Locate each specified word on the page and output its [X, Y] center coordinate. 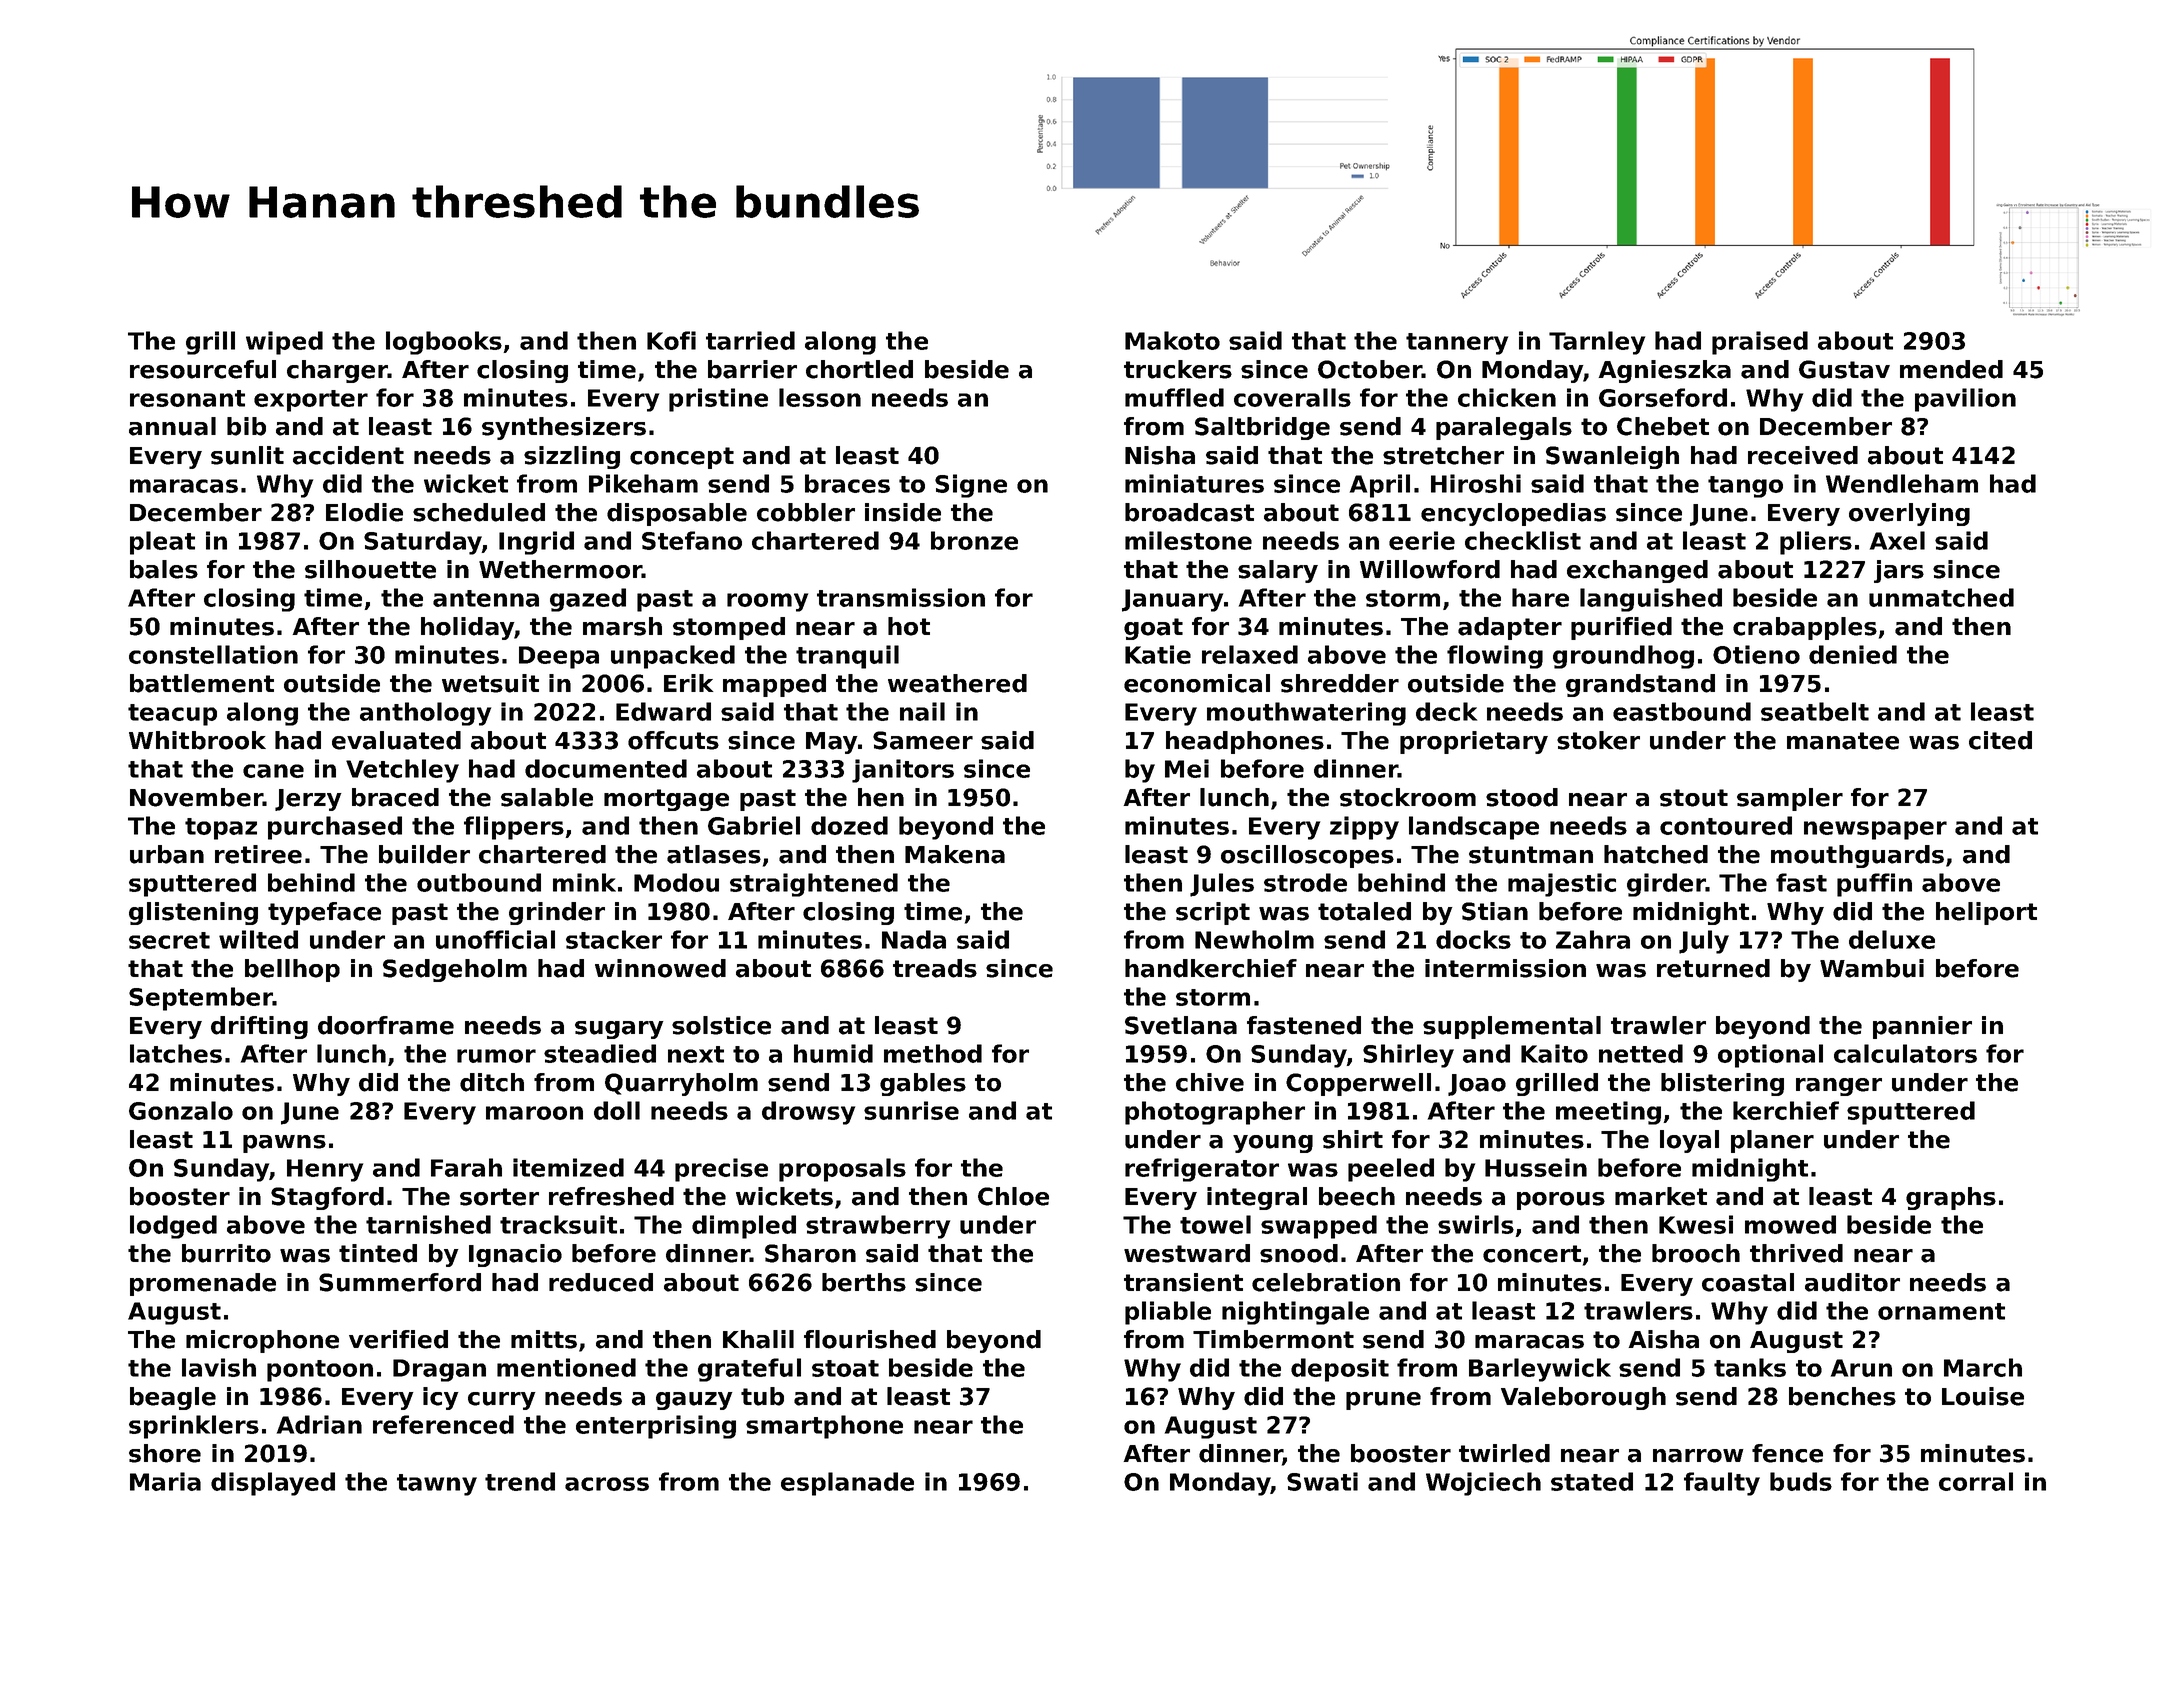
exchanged [1637, 571]
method [933, 1053]
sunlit [247, 455]
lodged [173, 1227]
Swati [1322, 1481]
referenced [443, 1424]
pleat [162, 543]
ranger [1839, 1087]
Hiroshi [1476, 483]
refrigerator [1202, 1170]
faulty [1722, 1484]
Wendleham [1902, 483]
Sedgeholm [455, 970]
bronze [974, 540]
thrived [1796, 1253]
